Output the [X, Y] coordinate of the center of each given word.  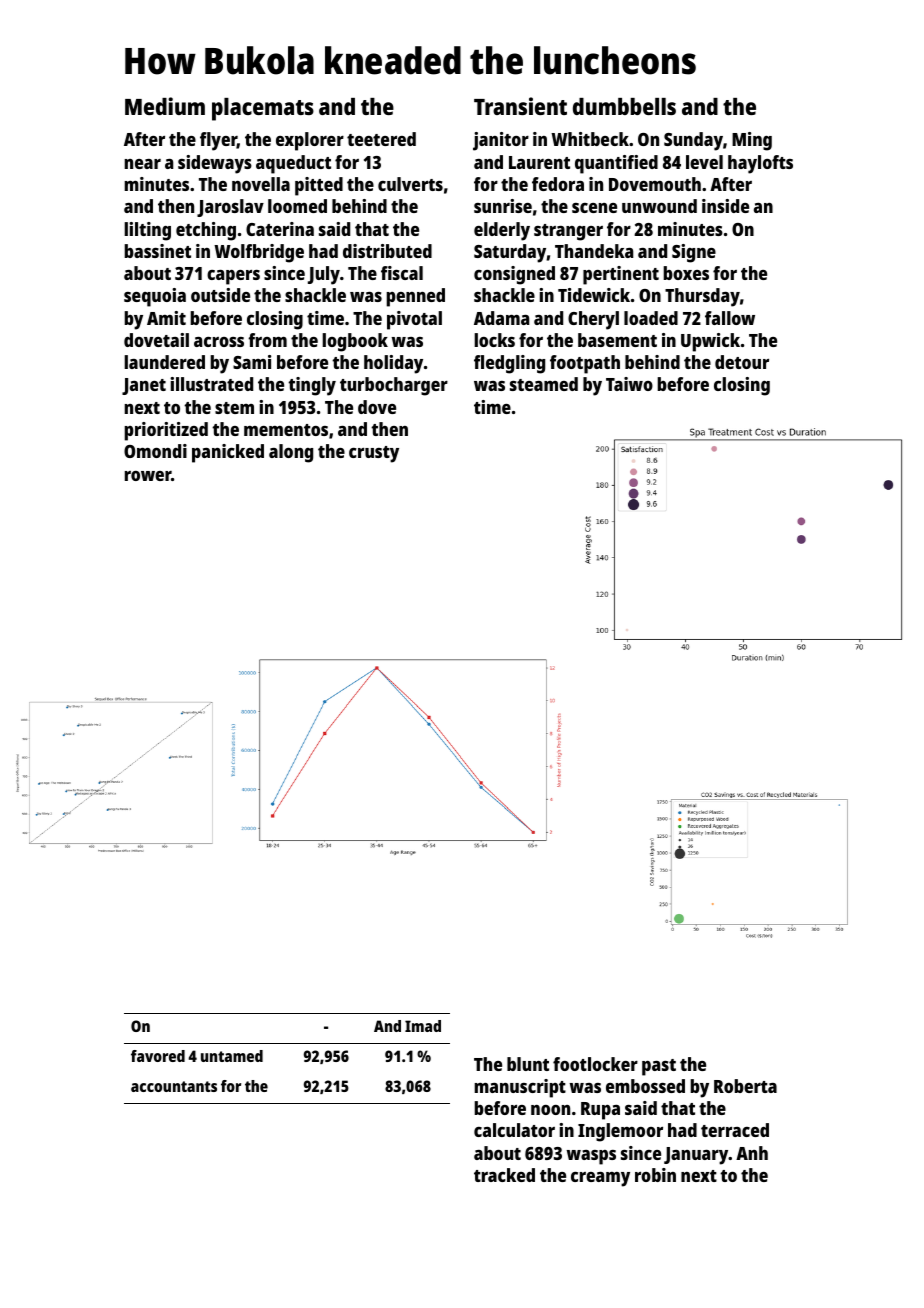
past [659, 1067]
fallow [730, 318]
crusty [374, 454]
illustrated [211, 384]
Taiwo [629, 384]
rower [148, 476]
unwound [659, 206]
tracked [504, 1175]
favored [158, 1056]
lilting [147, 231]
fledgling [509, 364]
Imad [423, 1026]
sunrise [503, 206]
